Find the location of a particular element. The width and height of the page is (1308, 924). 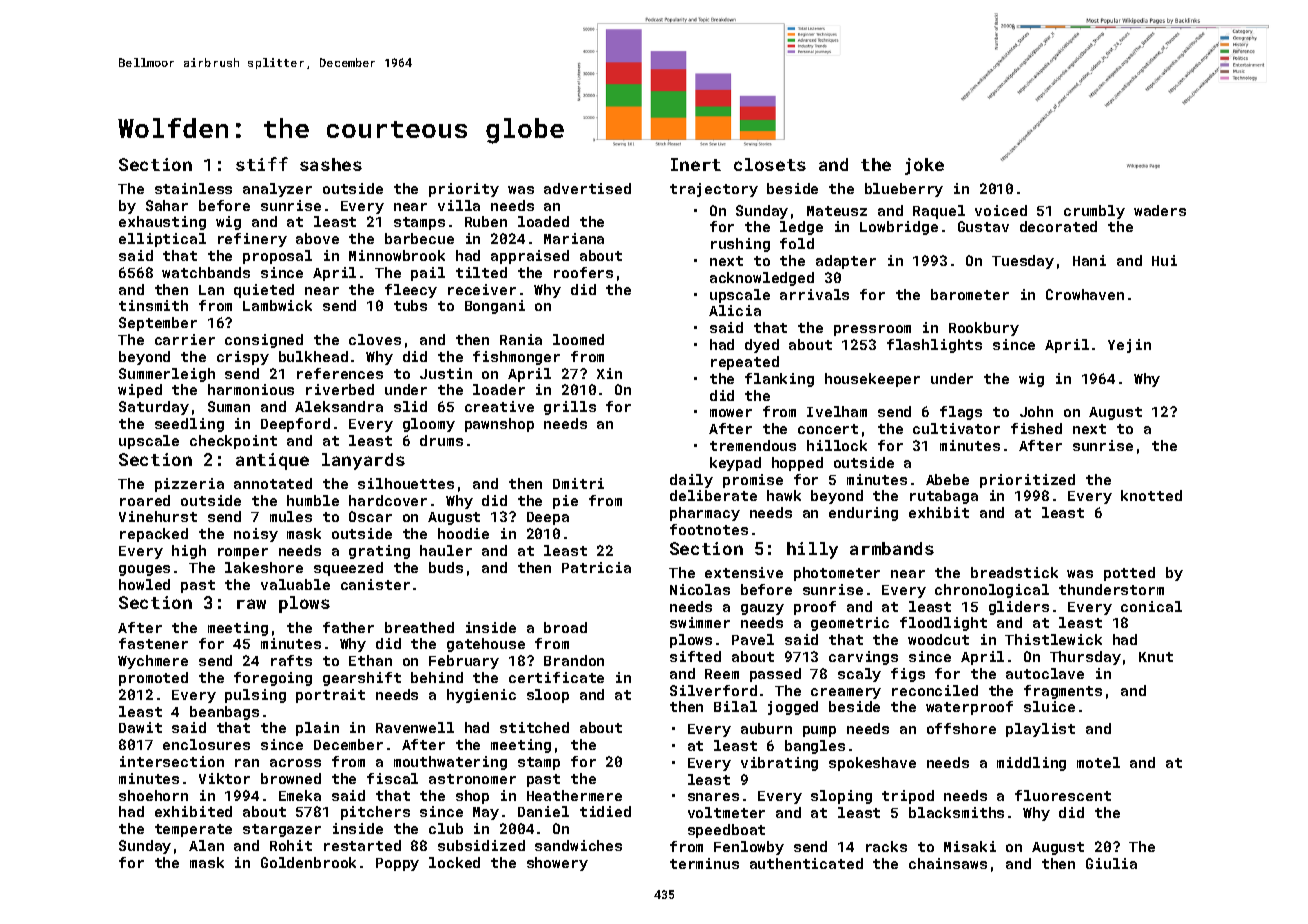

gatehouse is located at coordinates (486, 645).
